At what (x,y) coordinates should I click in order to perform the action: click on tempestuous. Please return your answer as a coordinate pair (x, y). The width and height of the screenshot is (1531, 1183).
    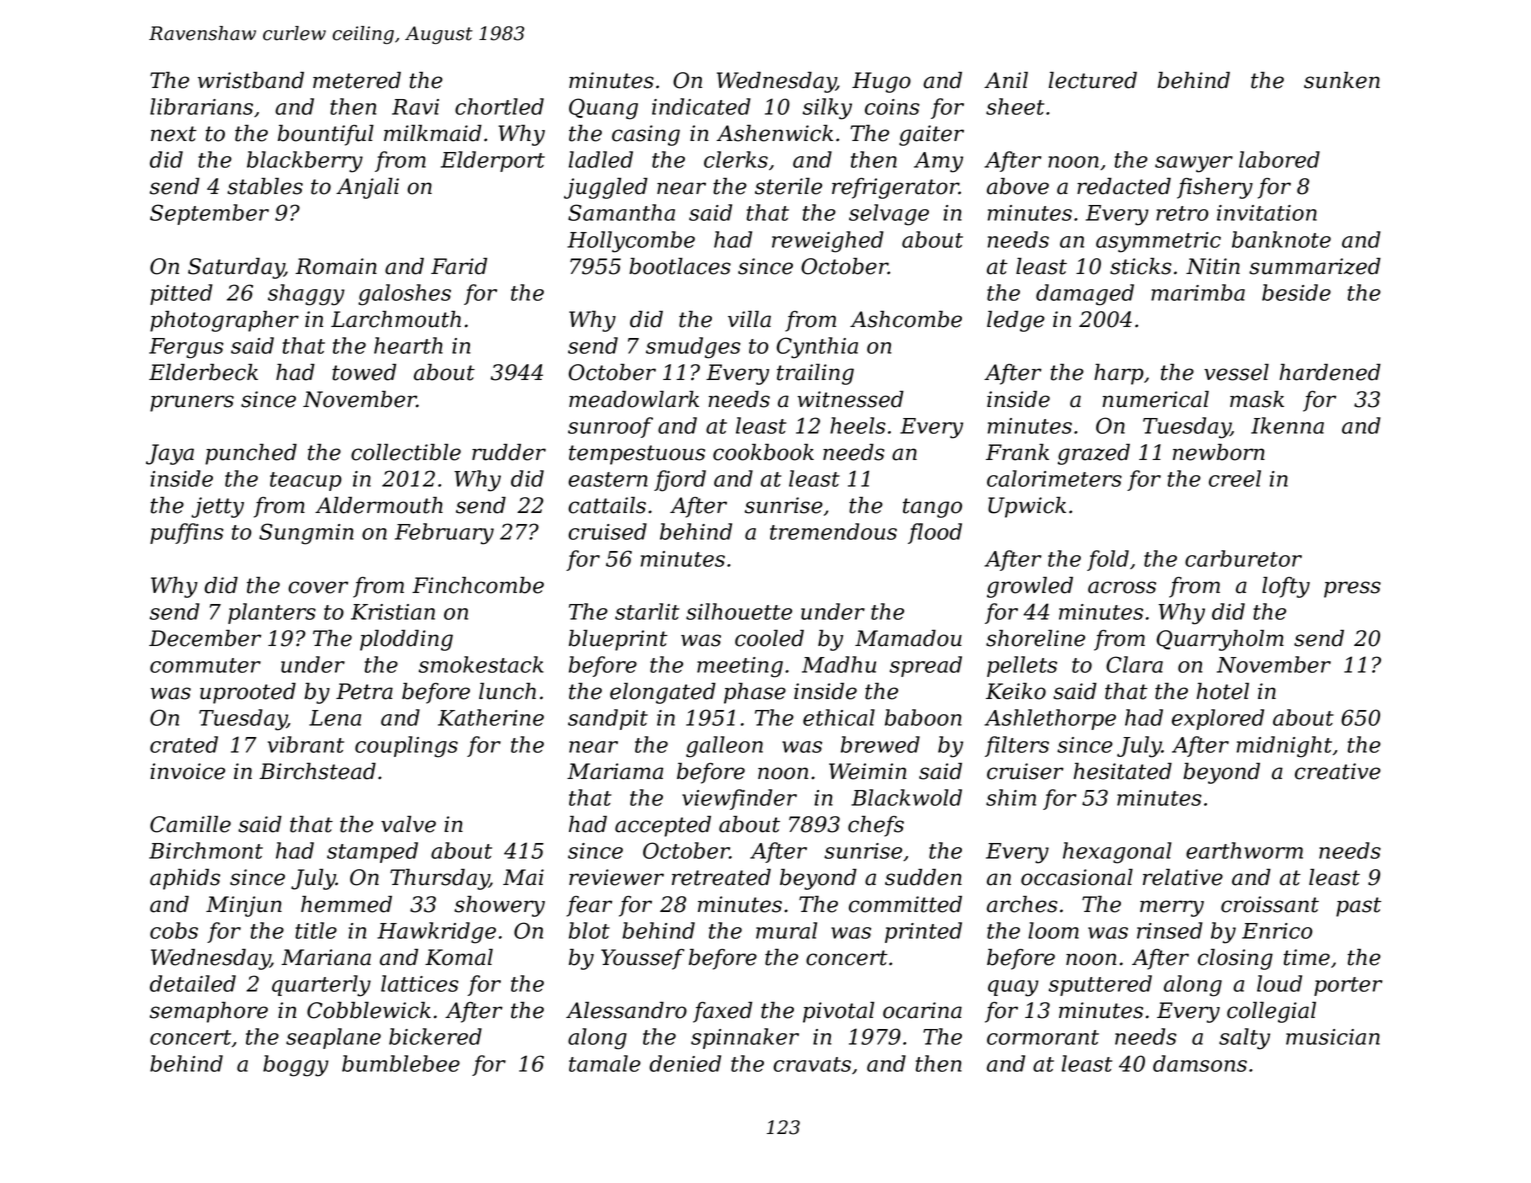
    Looking at the image, I should click on (637, 455).
